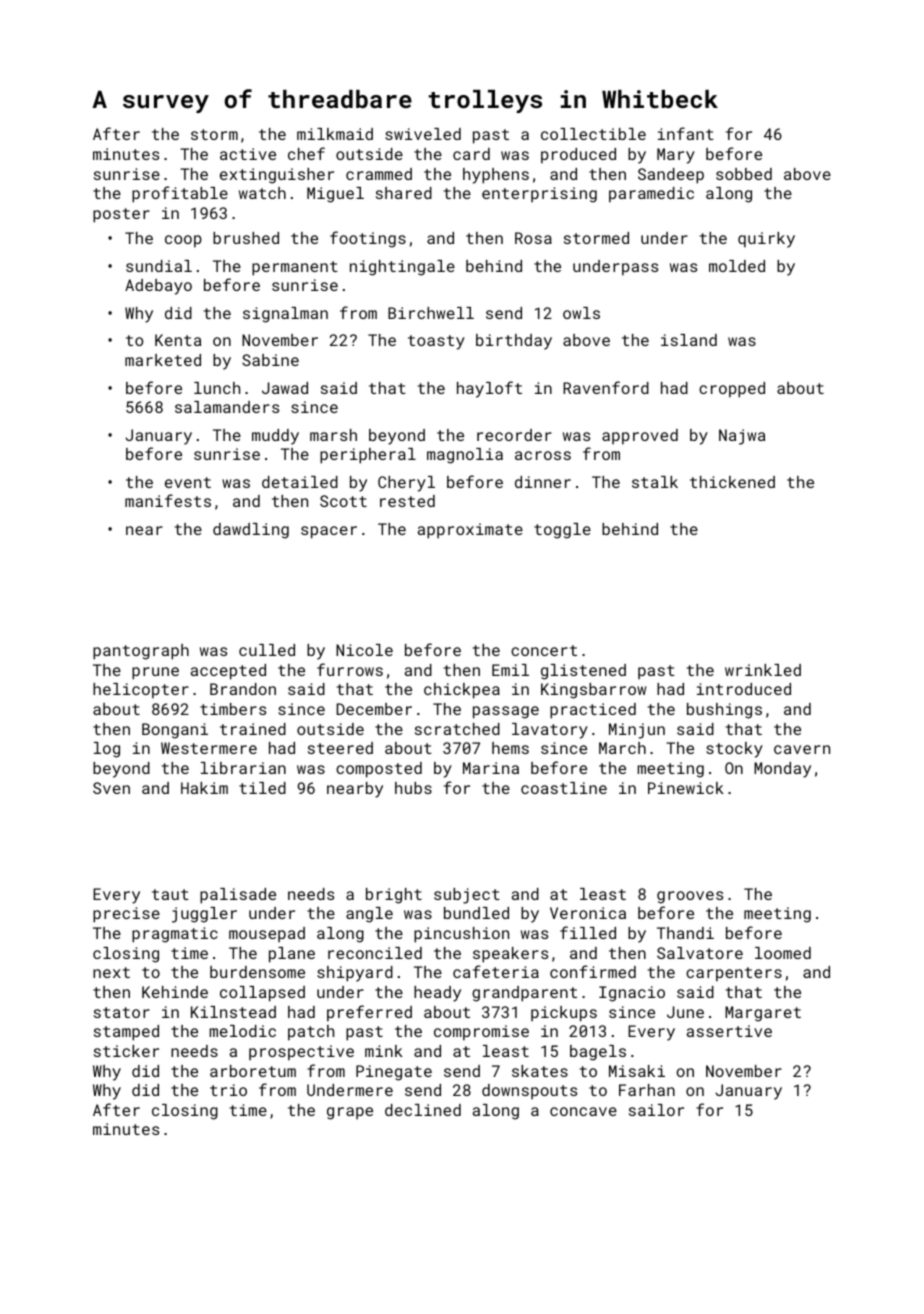  What do you see at coordinates (724, 711) in the screenshot?
I see `bushings` at bounding box center [724, 711].
